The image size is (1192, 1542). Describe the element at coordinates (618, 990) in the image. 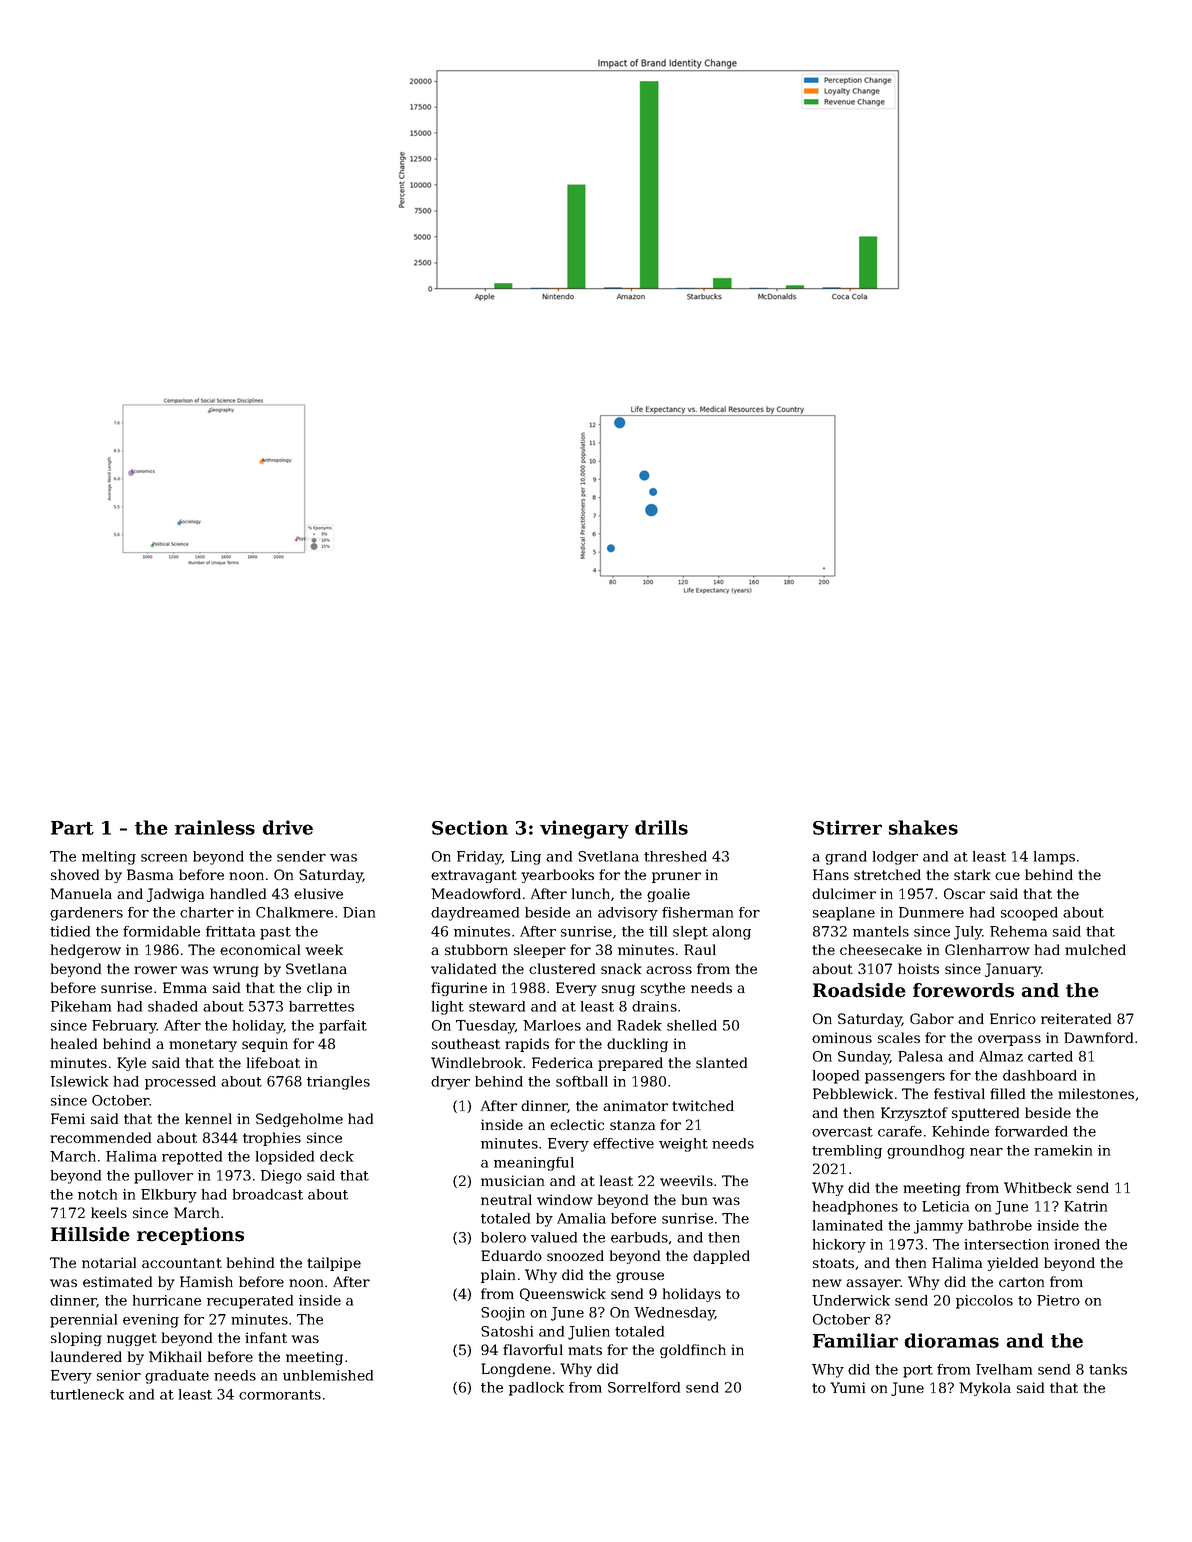

I see `snug` at that location.
